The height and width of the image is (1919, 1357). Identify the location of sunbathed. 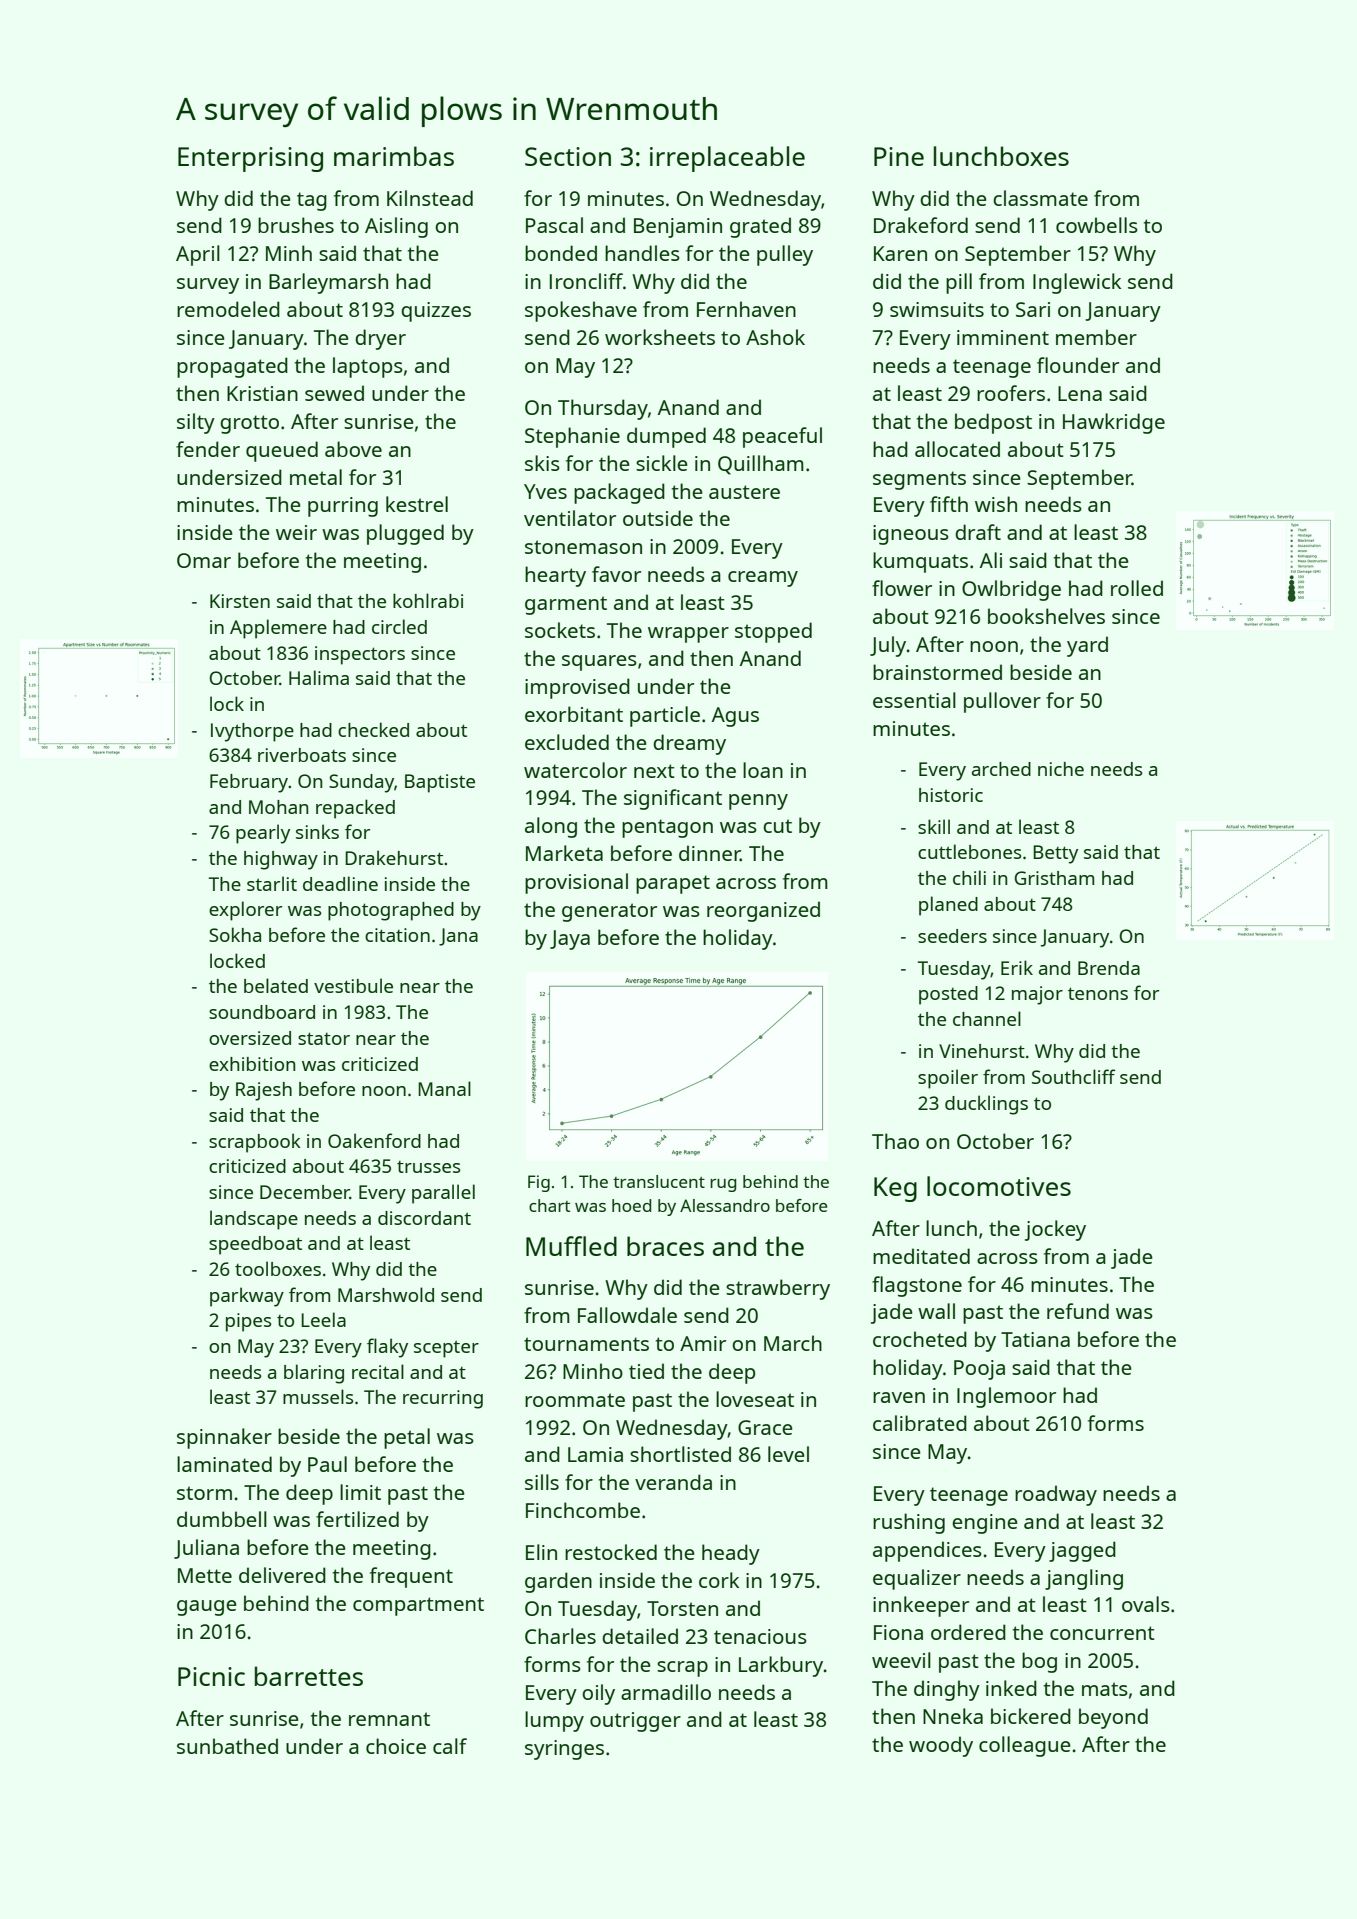
(227, 1746).
